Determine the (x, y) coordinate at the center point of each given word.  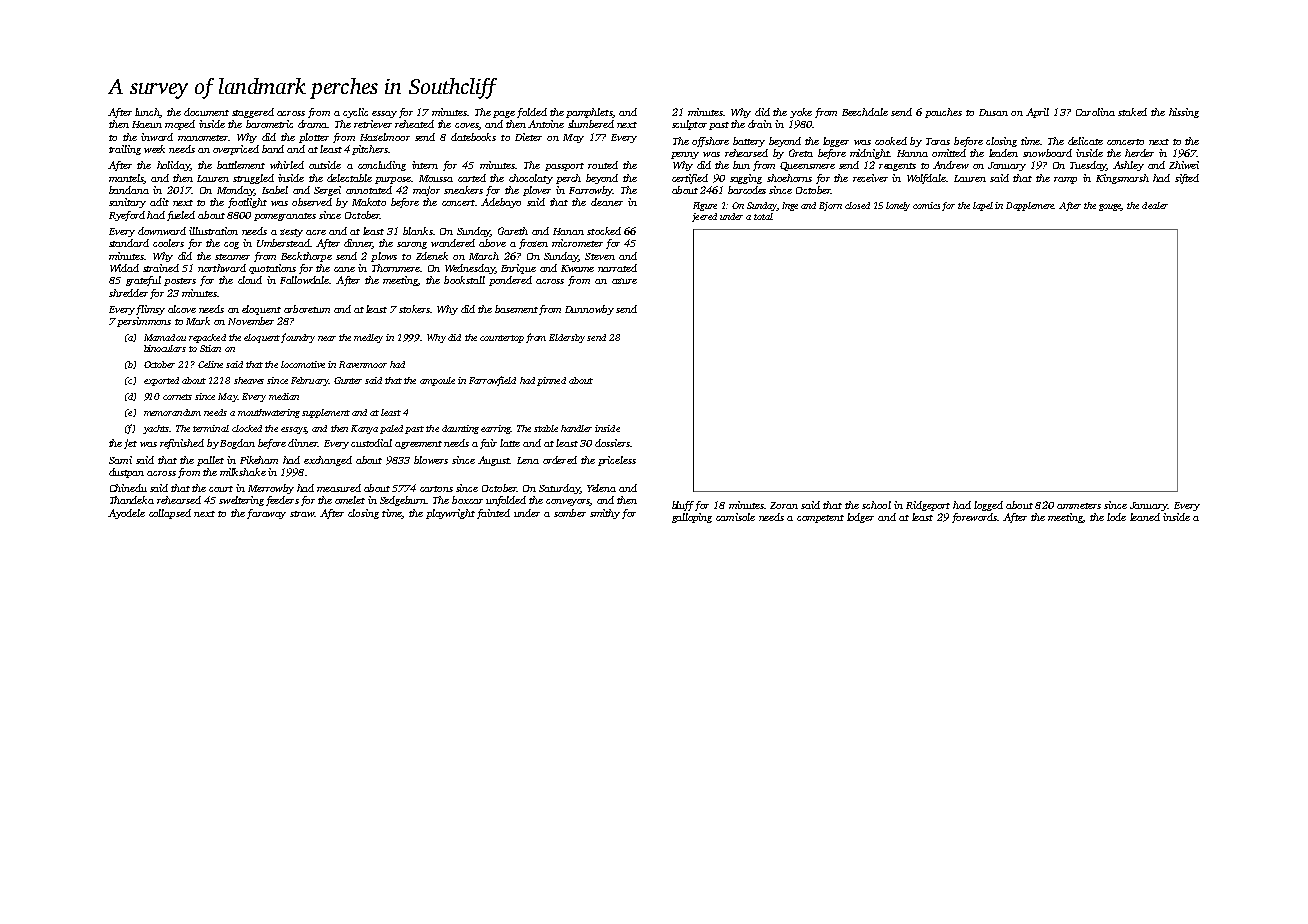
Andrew (951, 165)
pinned (551, 381)
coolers (168, 243)
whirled (287, 165)
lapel (983, 206)
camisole (735, 517)
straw (302, 514)
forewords (974, 518)
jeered (704, 217)
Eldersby (567, 338)
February (310, 381)
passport (564, 167)
